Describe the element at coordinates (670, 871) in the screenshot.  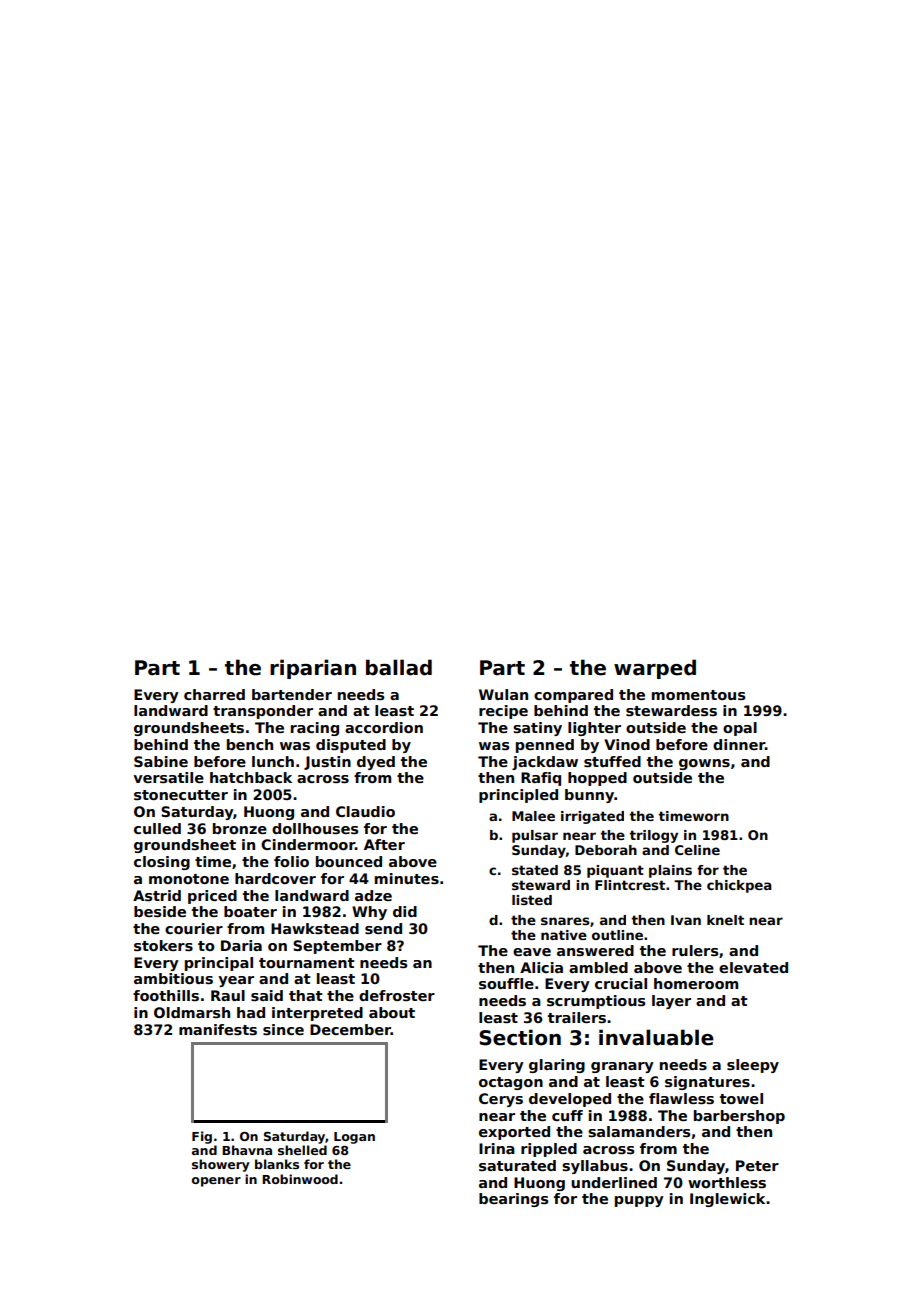
I see `plains` at that location.
